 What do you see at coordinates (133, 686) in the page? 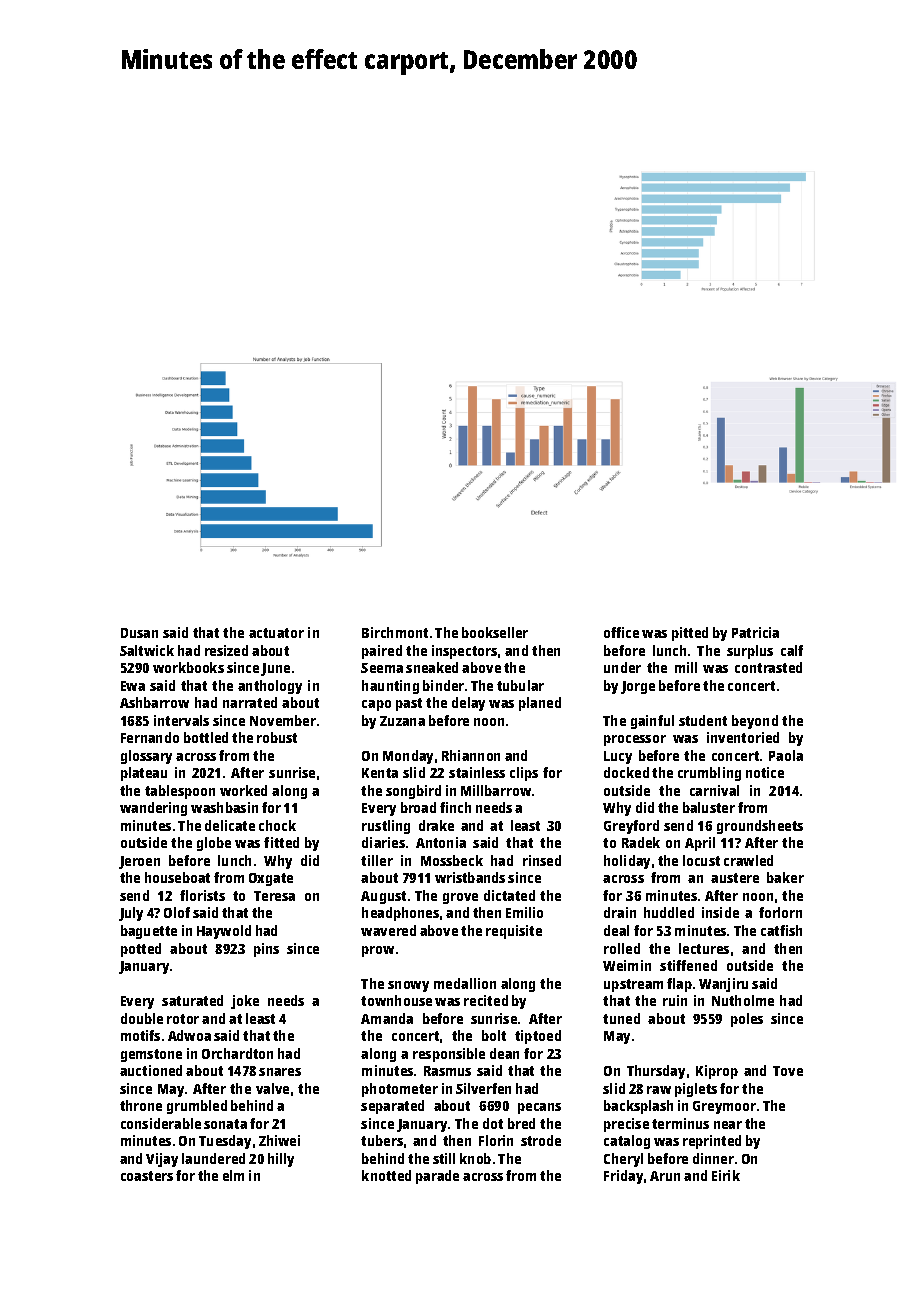
I see `Ewa` at bounding box center [133, 686].
